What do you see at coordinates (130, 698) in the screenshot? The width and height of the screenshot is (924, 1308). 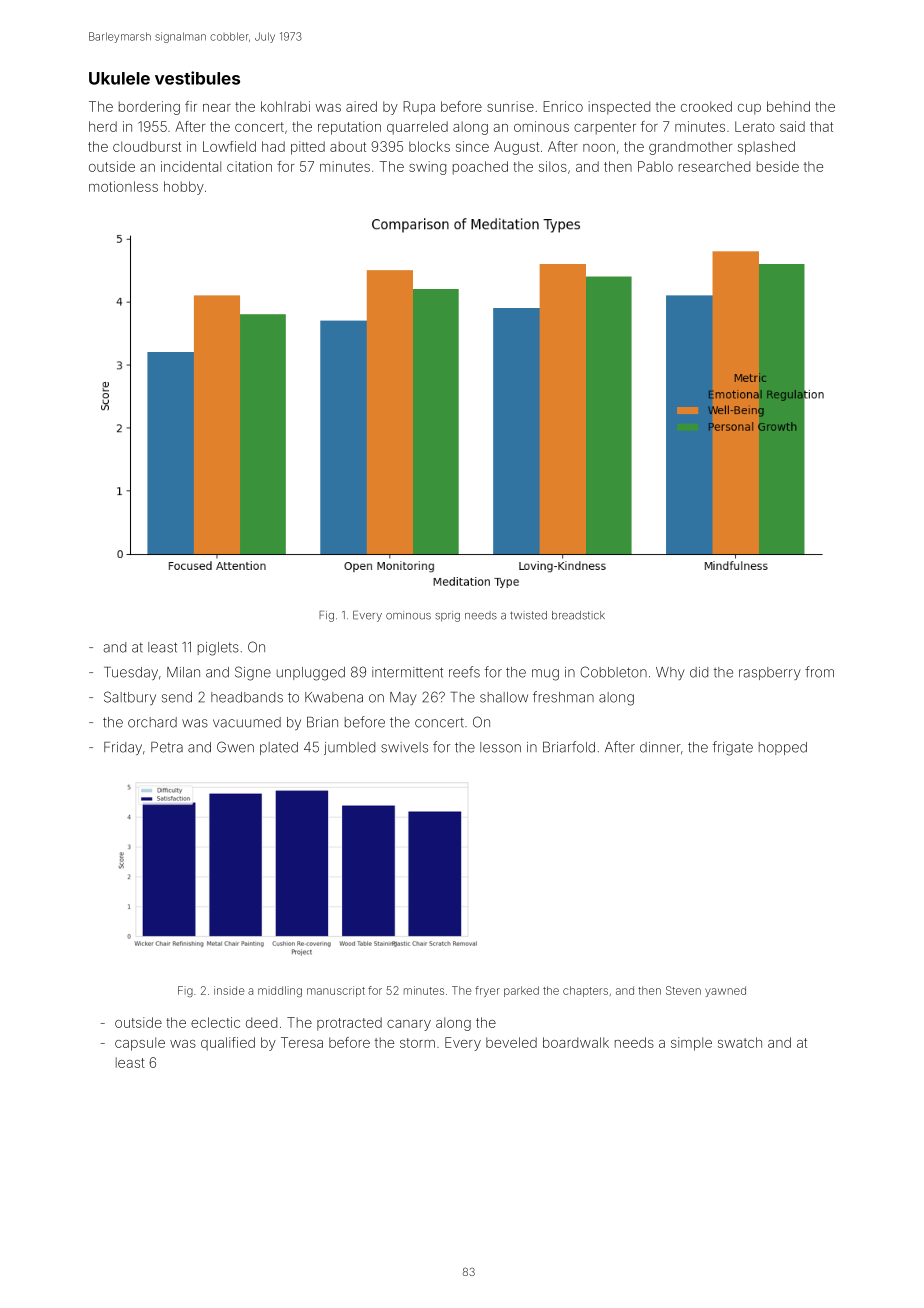 I see `Saltbury` at bounding box center [130, 698].
